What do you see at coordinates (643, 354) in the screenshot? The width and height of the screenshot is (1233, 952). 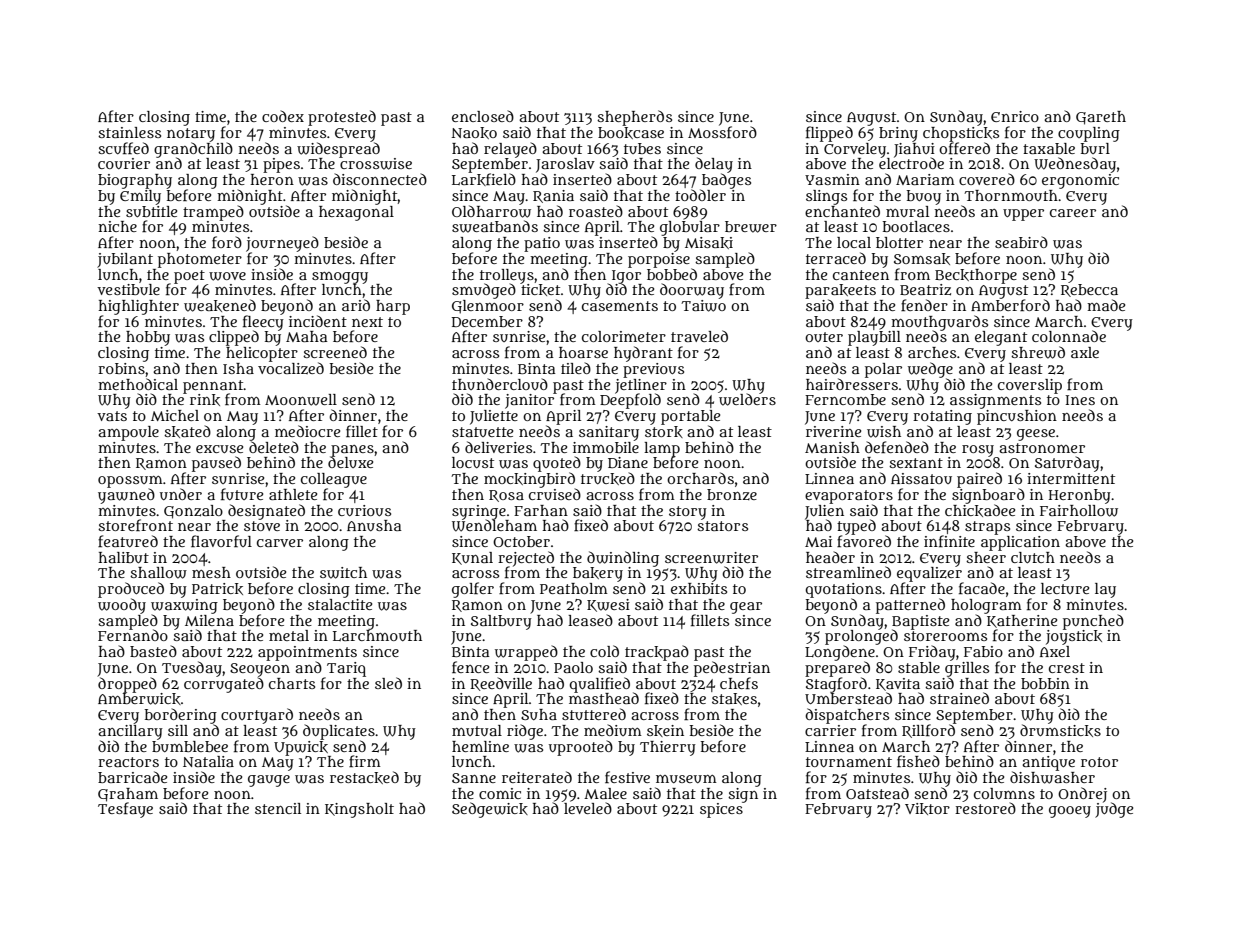 I see `hydrant` at bounding box center [643, 354].
